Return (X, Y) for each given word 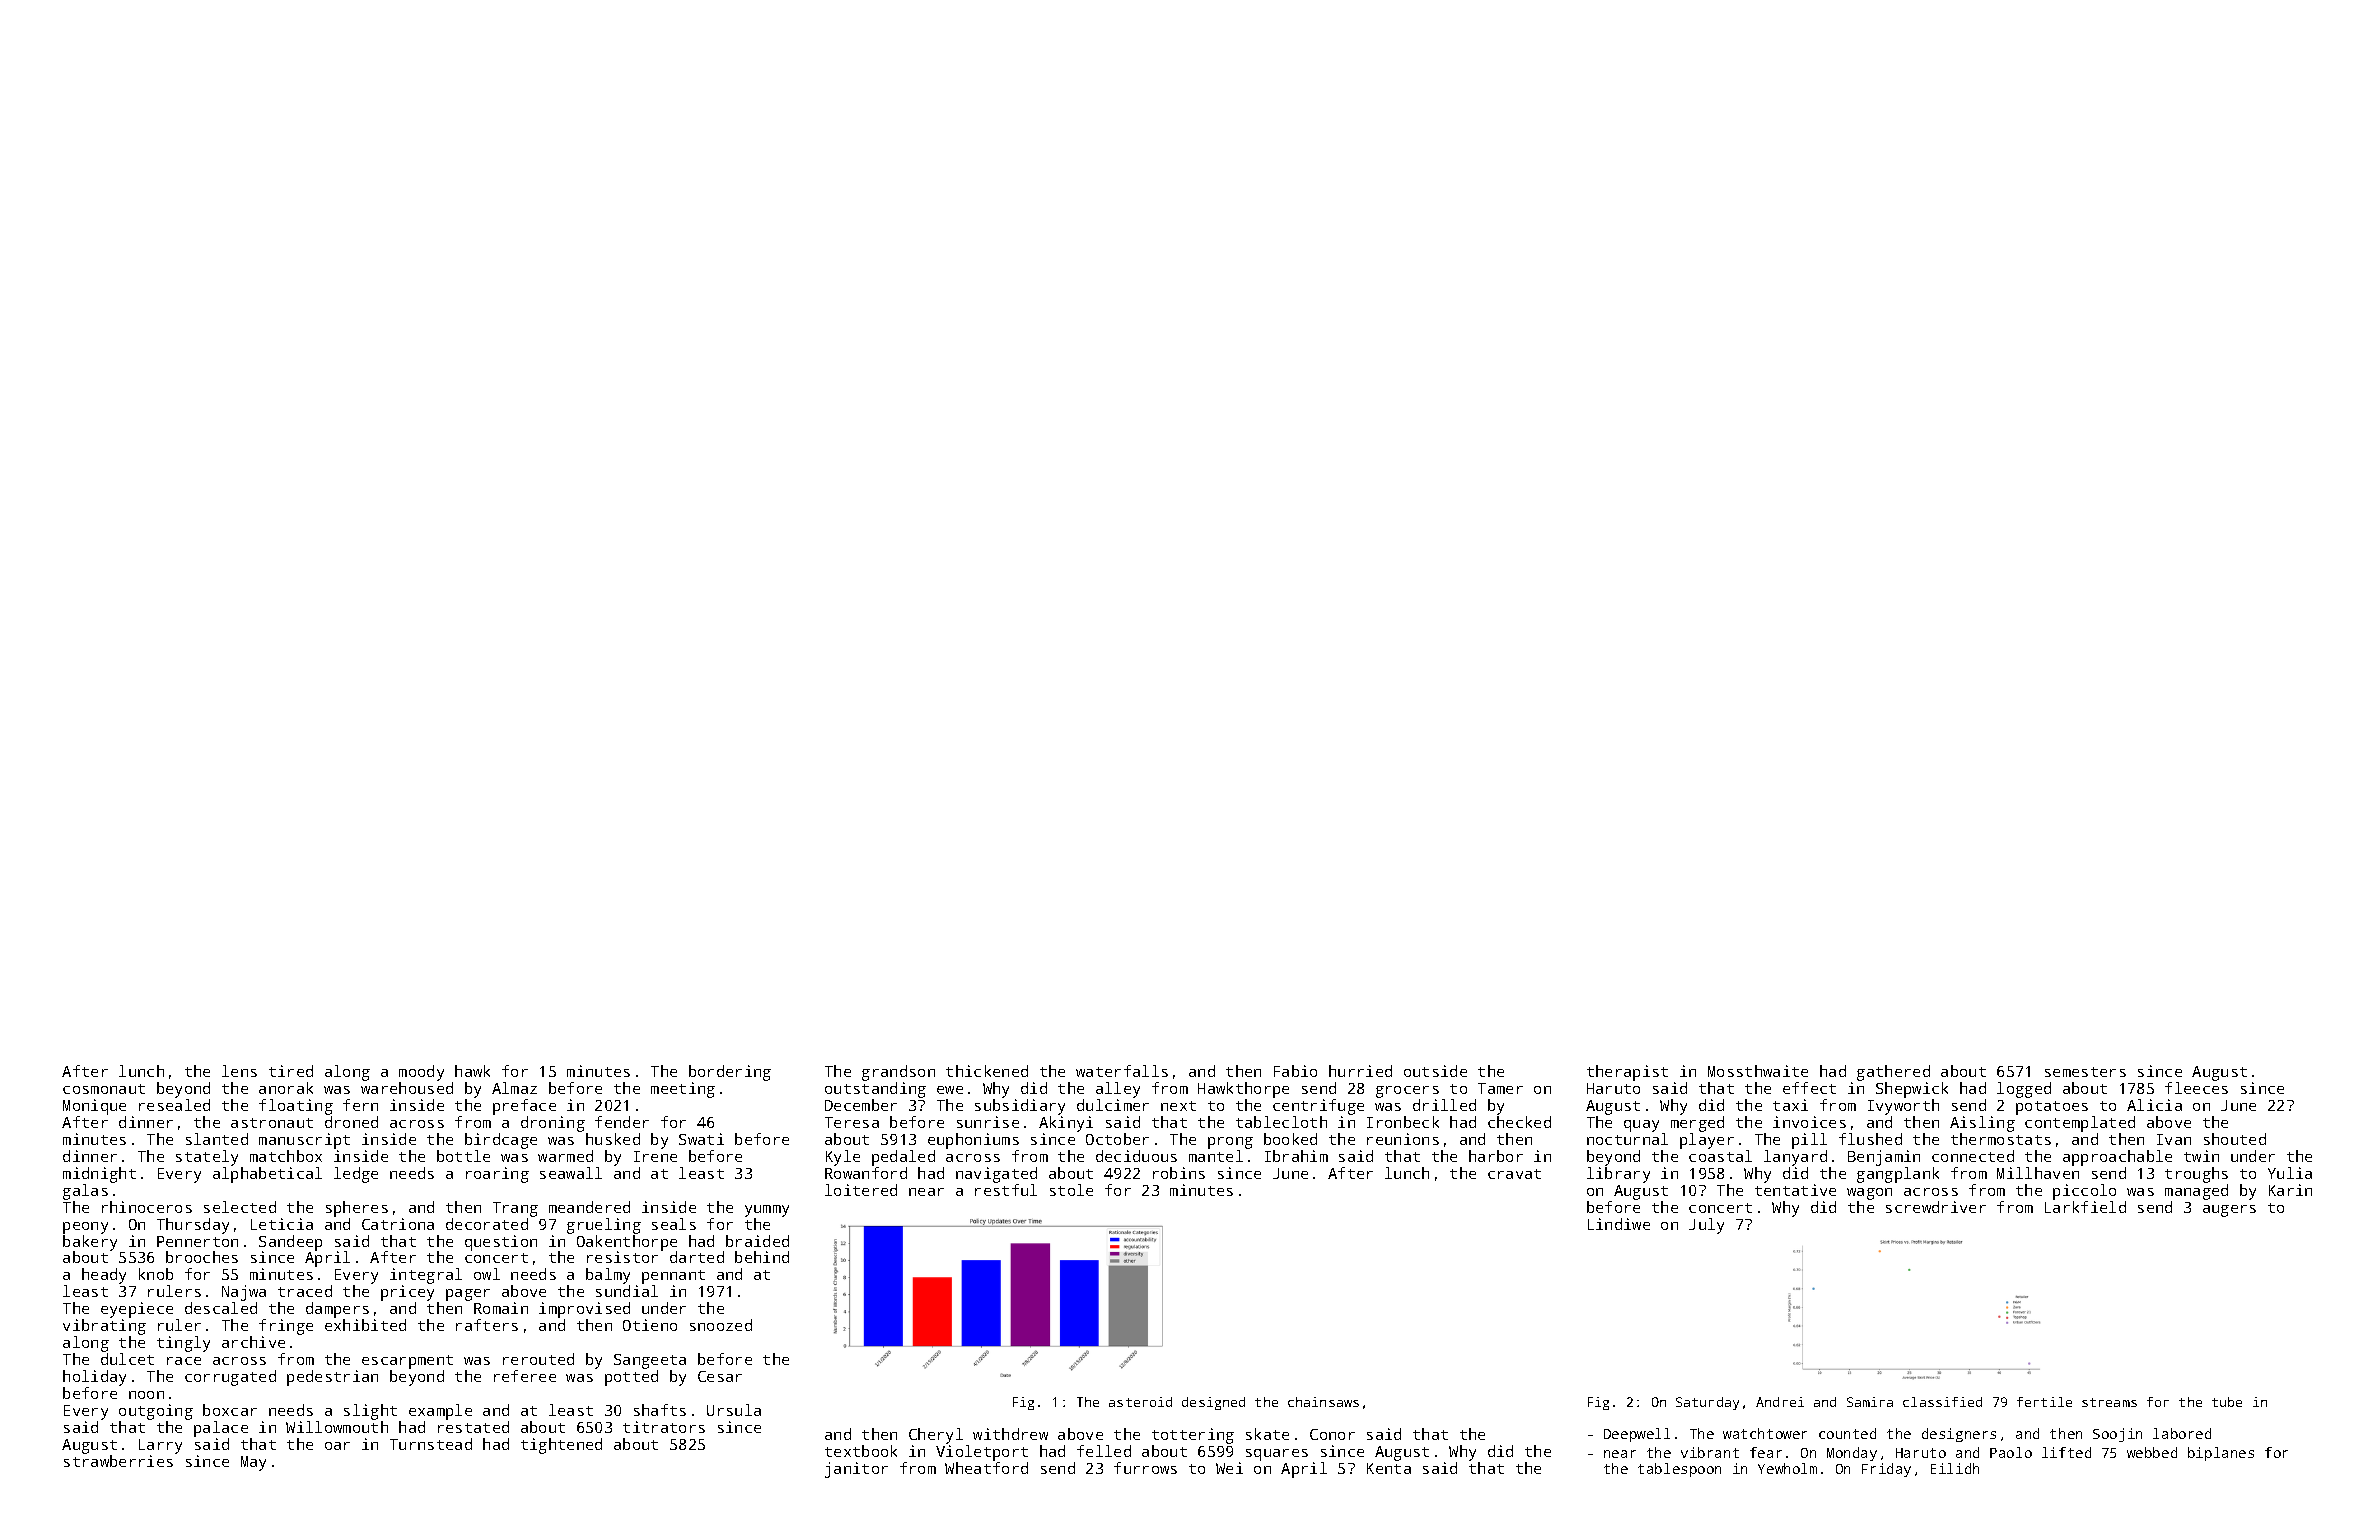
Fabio (1295, 1071)
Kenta (1389, 1468)
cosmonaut (104, 1089)
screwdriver (1936, 1207)
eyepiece (137, 1310)
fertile (2044, 1402)
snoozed (721, 1325)
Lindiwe (1619, 1224)
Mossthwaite (1758, 1071)
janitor (856, 1470)
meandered (589, 1207)
